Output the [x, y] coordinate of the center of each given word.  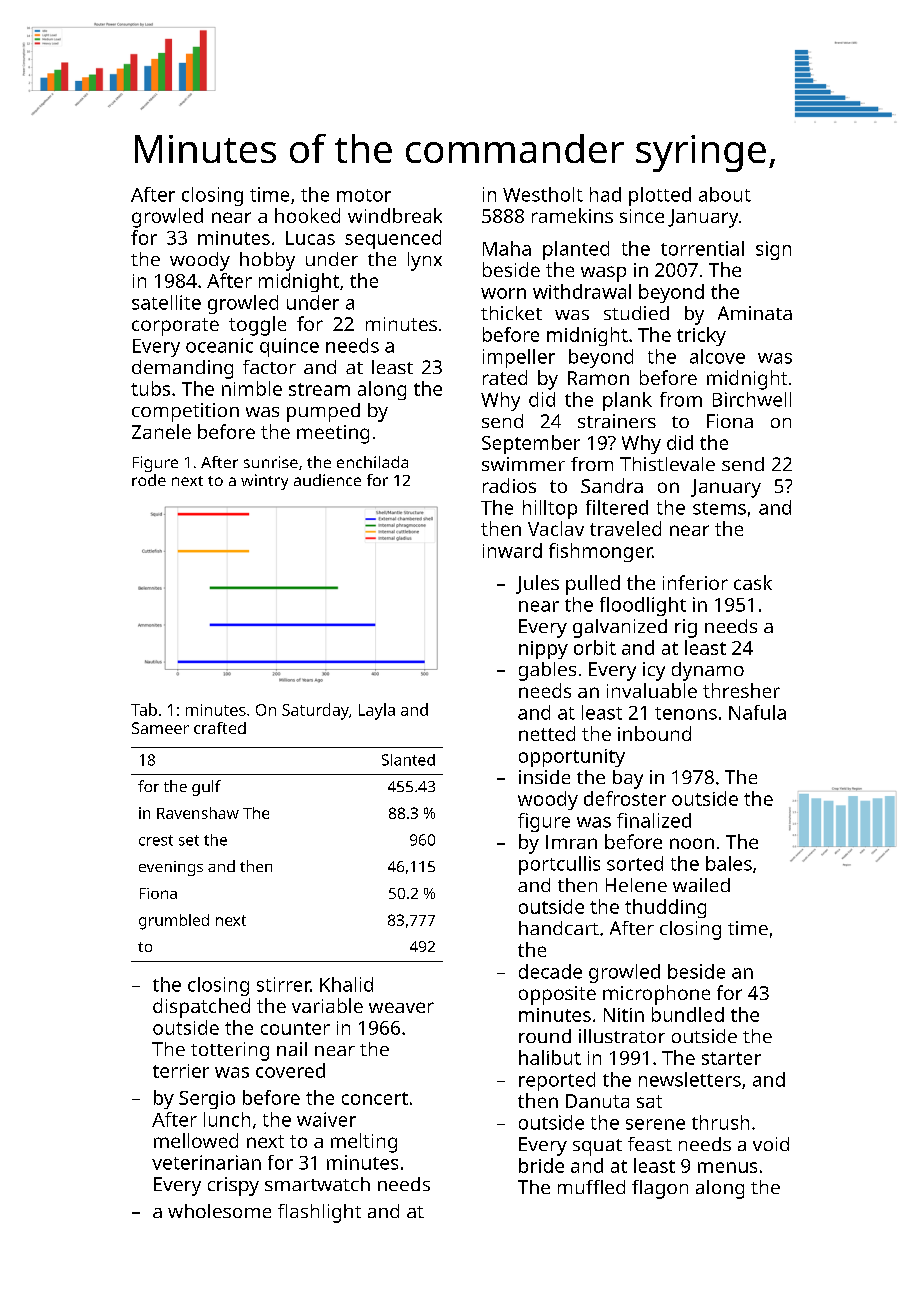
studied [636, 313]
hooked [307, 215]
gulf [206, 788]
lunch [227, 1119]
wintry [264, 482]
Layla [377, 711]
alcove [717, 356]
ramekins [572, 215]
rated [505, 377]
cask [753, 582]
